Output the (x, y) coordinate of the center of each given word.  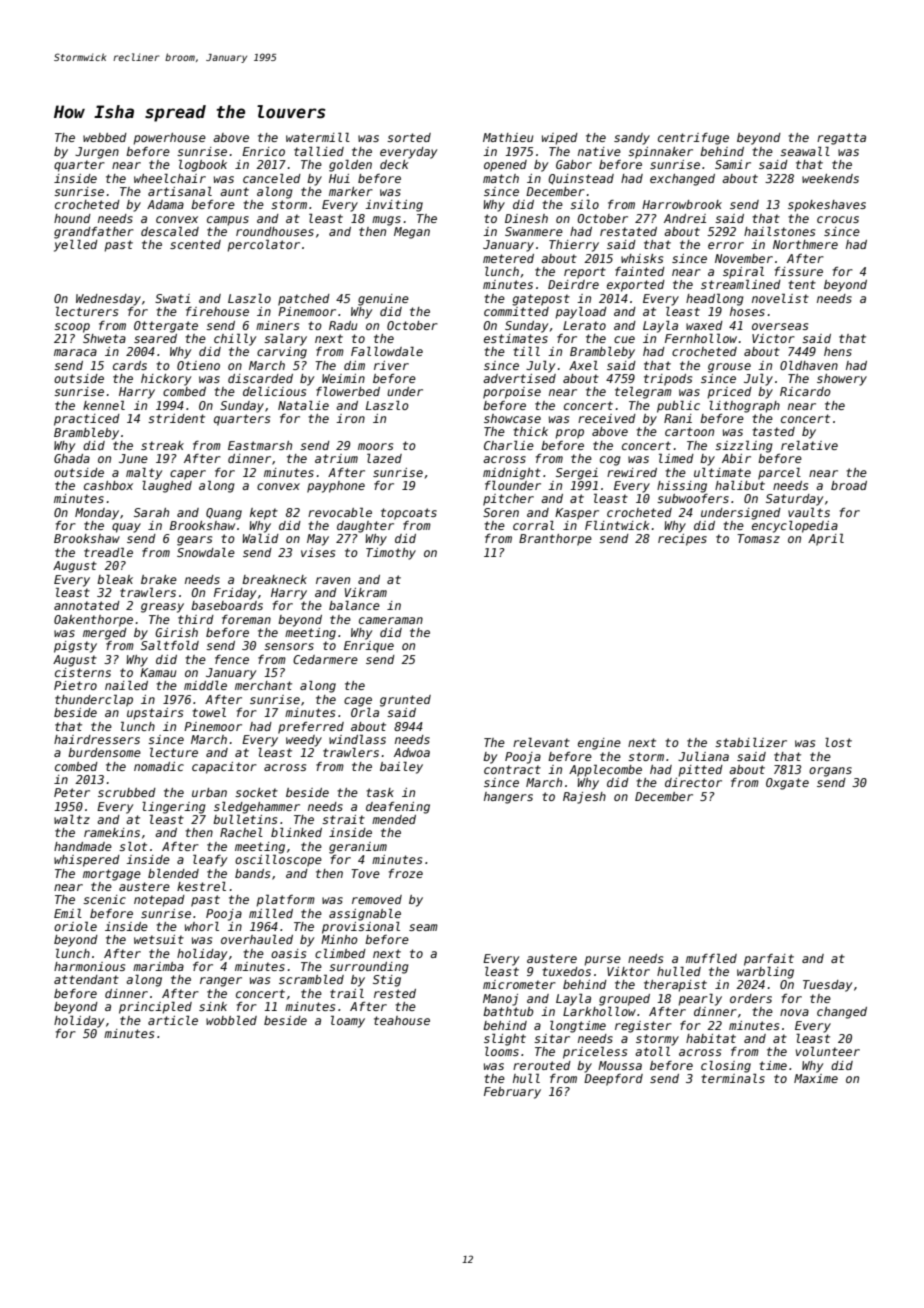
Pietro (75, 685)
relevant (541, 742)
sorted (409, 137)
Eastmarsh (260, 445)
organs (830, 772)
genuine (383, 300)
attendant (86, 979)
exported (636, 286)
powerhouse (169, 139)
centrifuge (693, 139)
